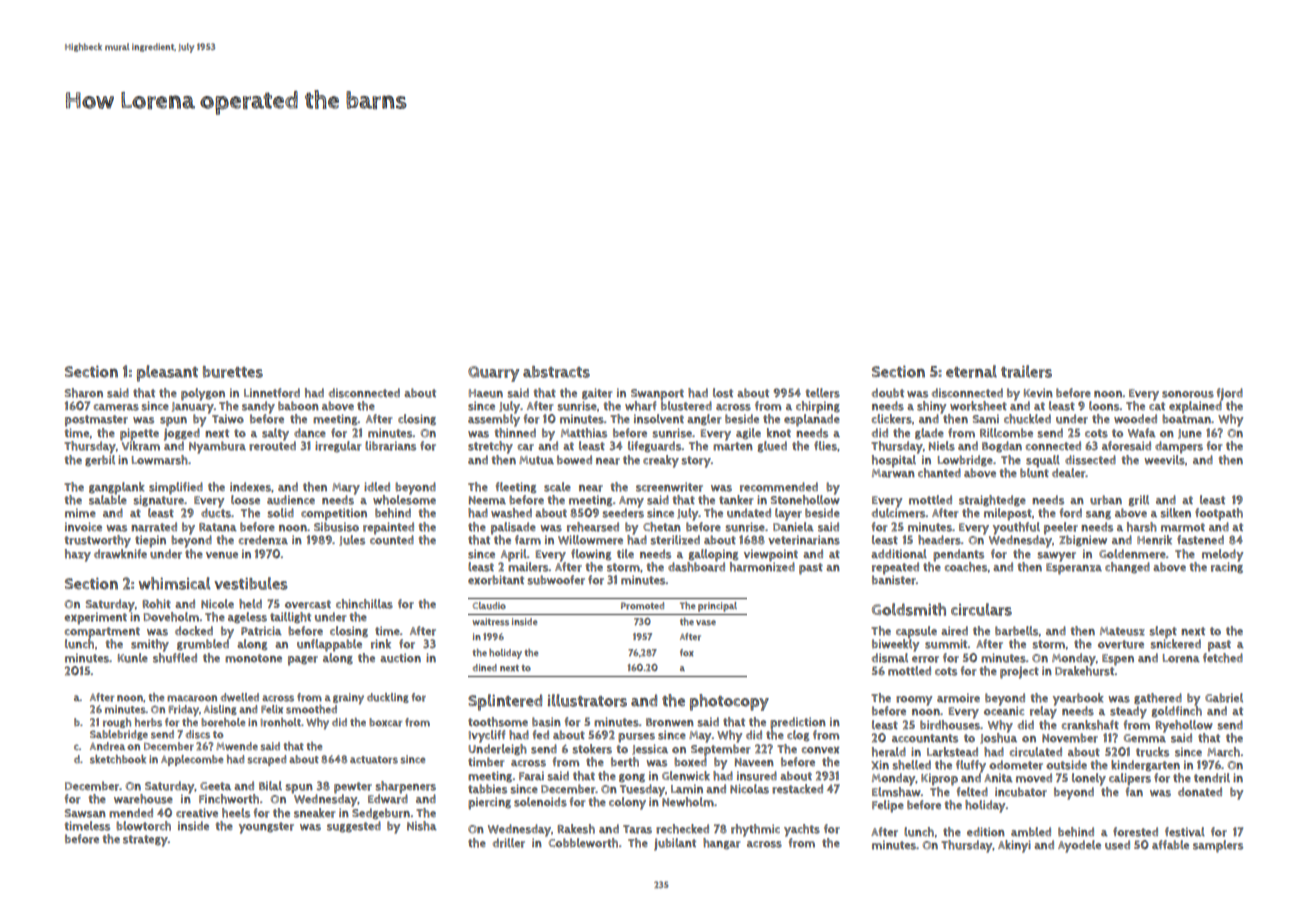 Image resolution: width=1308 pixels, height=924 pixels. What do you see at coordinates (486, 393) in the page?
I see `Haeun` at bounding box center [486, 393].
